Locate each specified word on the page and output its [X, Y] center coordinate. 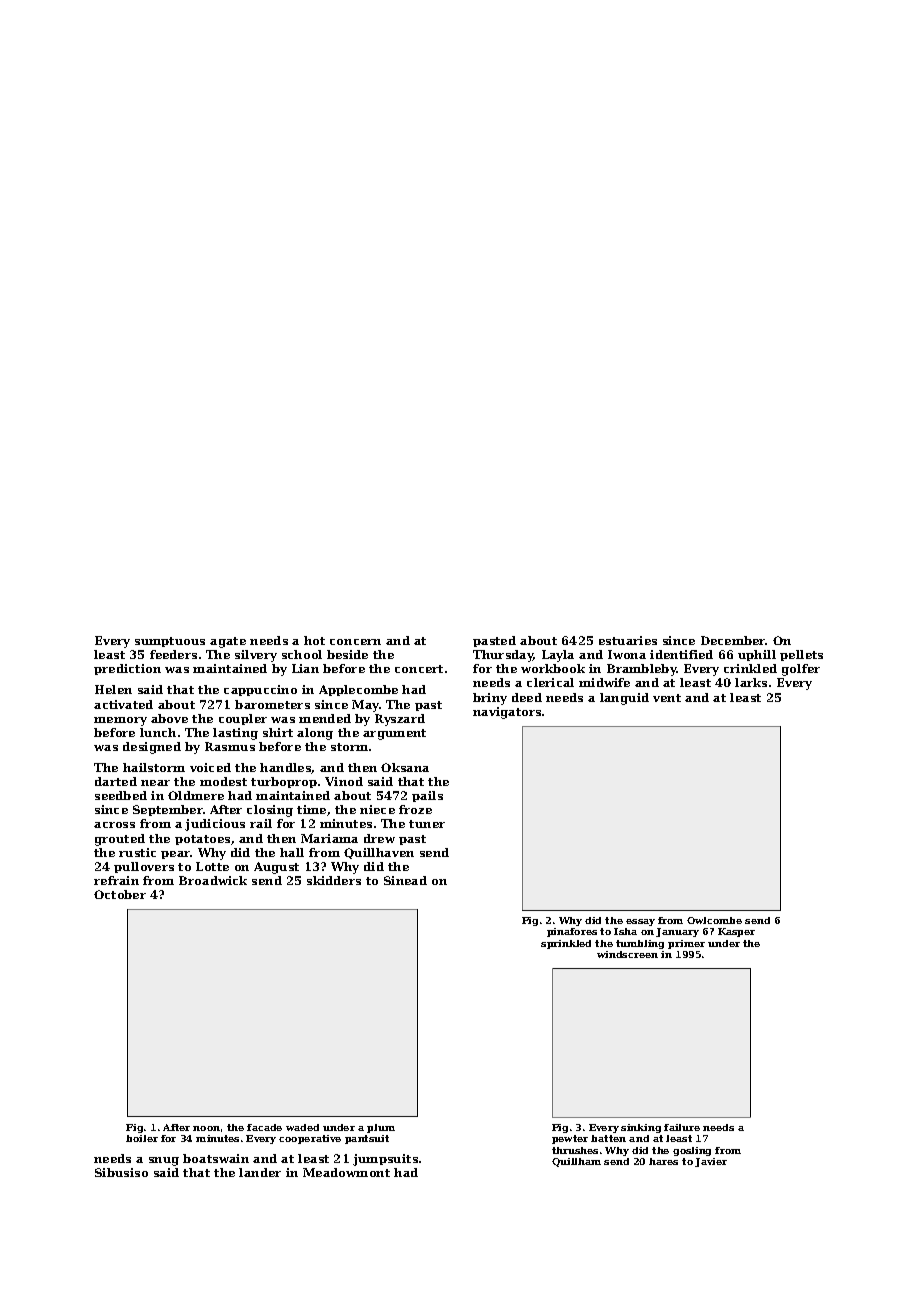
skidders [334, 880]
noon [206, 1128]
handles [286, 768]
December [733, 640]
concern [355, 642]
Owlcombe [714, 920]
